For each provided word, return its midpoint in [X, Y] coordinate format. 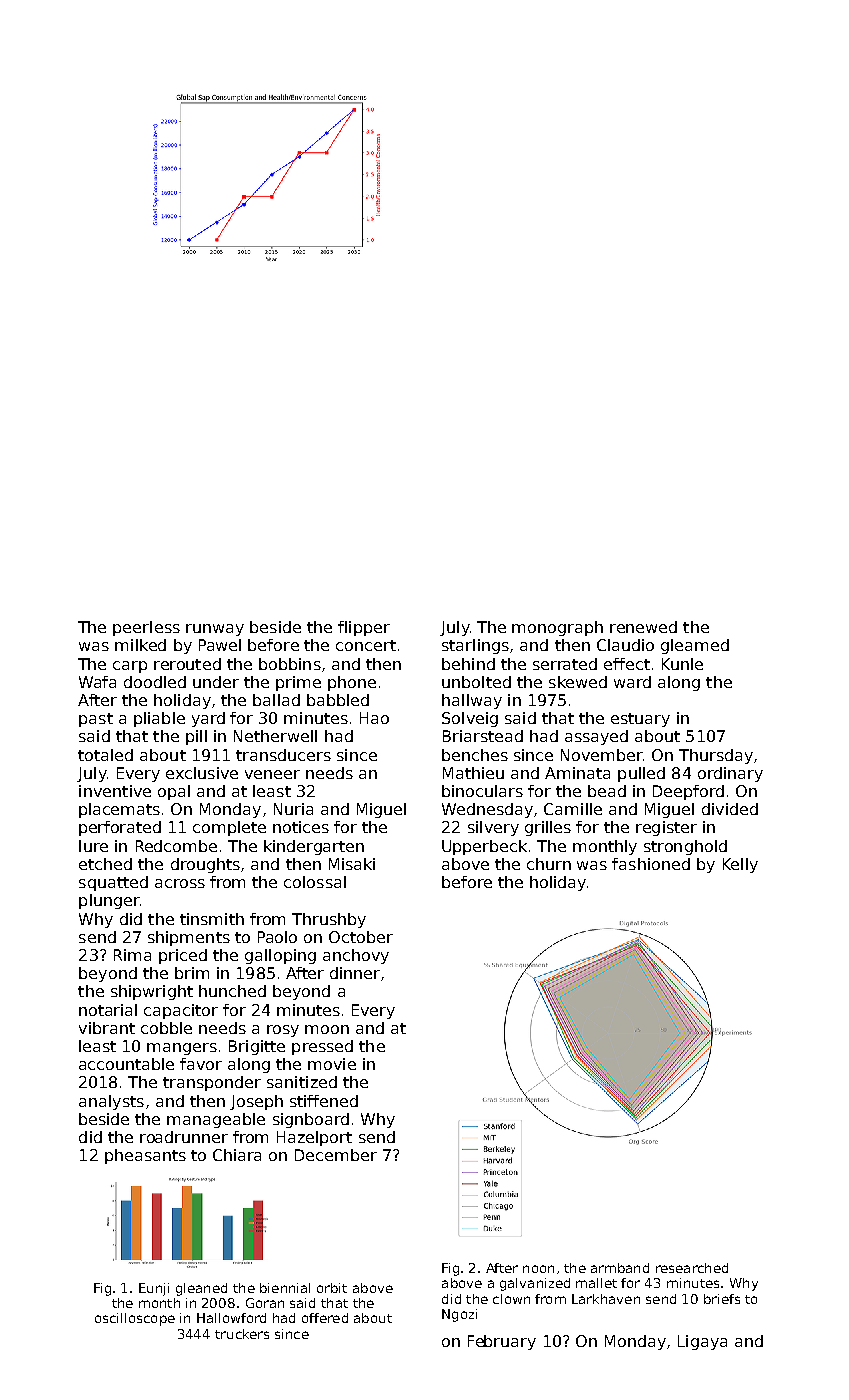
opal [174, 792]
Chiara [237, 1155]
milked [140, 645]
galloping [280, 956]
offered [325, 1318]
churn [549, 864]
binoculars [482, 791]
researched [692, 1268]
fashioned [651, 864]
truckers [242, 1334]
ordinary [730, 774]
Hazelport [314, 1138]
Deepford [688, 792]
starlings [475, 646]
